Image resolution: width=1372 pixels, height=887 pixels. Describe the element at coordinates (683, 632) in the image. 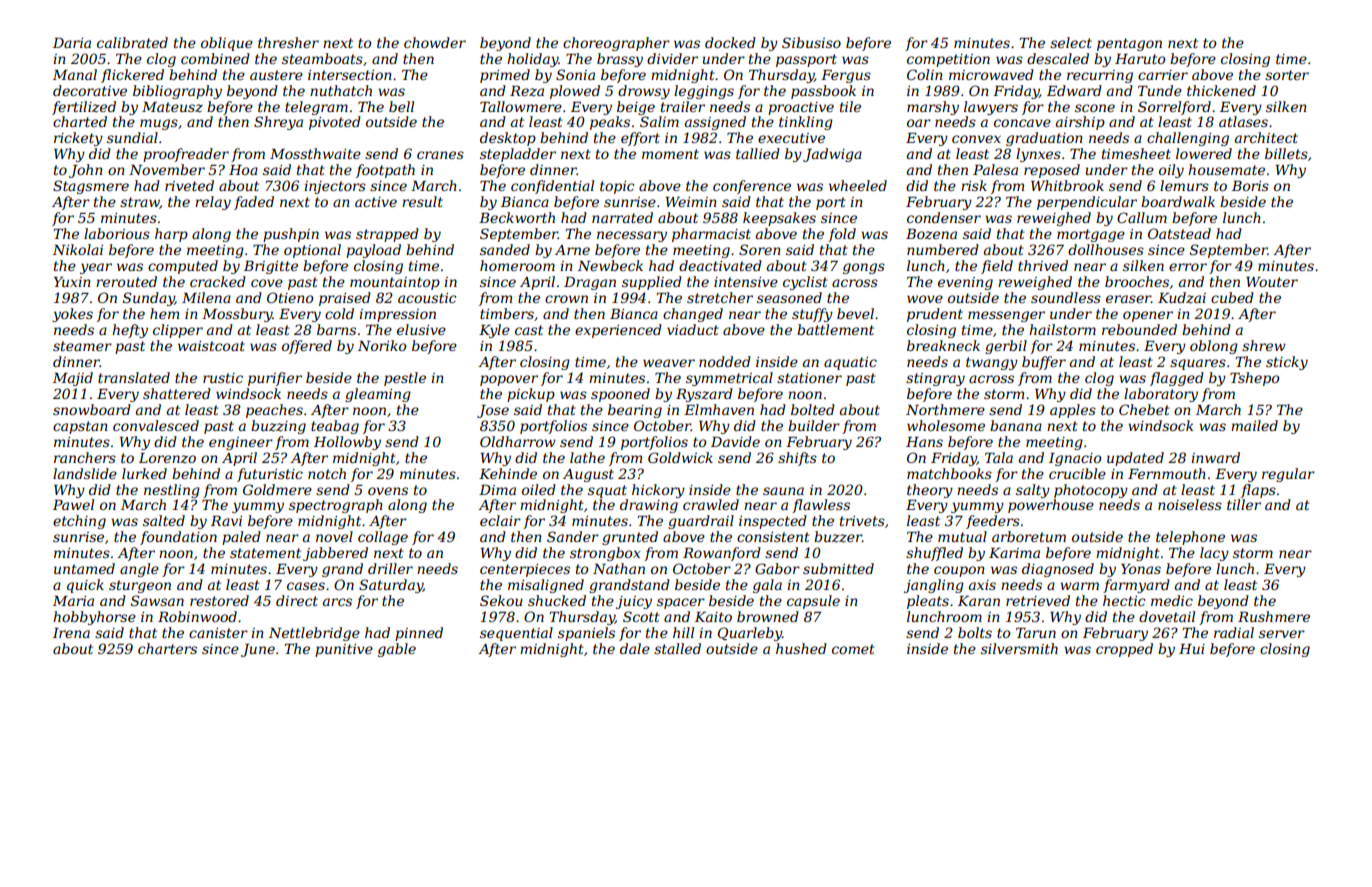

I see `hill` at that location.
